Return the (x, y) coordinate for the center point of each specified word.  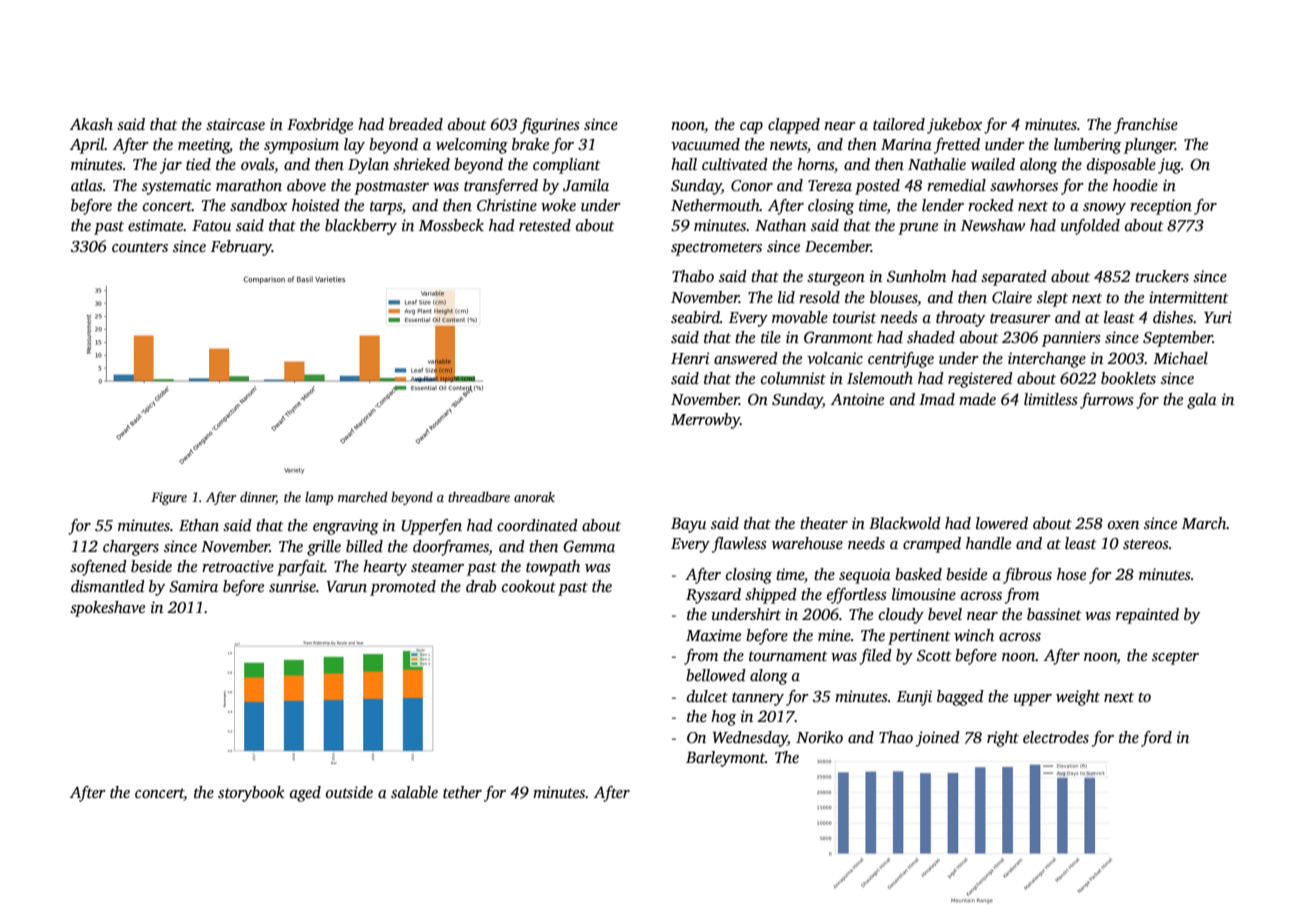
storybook (251, 794)
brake (530, 144)
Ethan (199, 525)
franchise (1146, 126)
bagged (960, 698)
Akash (91, 124)
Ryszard (713, 596)
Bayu (688, 525)
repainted (1147, 616)
